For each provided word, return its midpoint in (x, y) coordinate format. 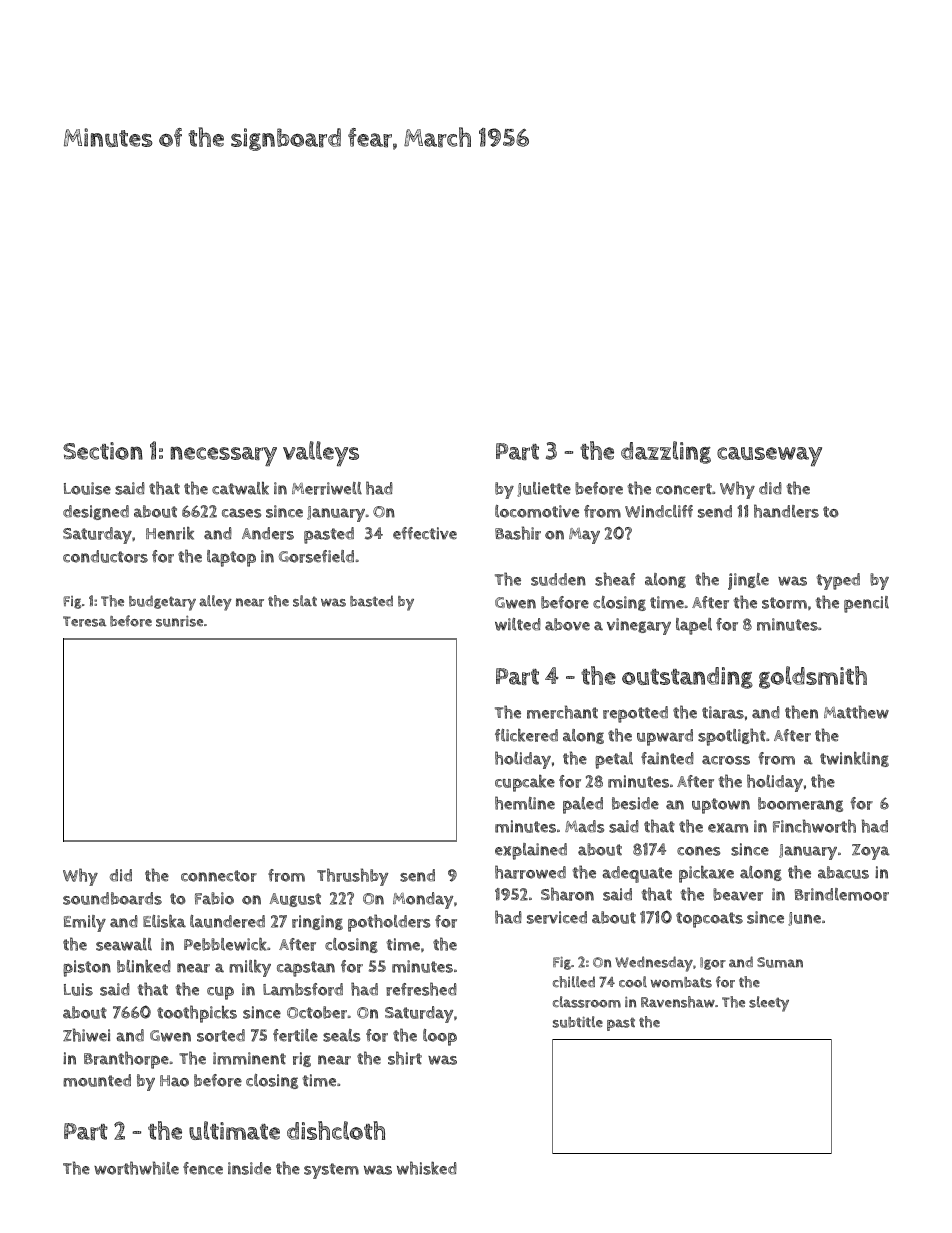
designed (96, 512)
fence (203, 1168)
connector (219, 876)
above (567, 624)
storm (784, 603)
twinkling (854, 759)
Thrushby (352, 877)
